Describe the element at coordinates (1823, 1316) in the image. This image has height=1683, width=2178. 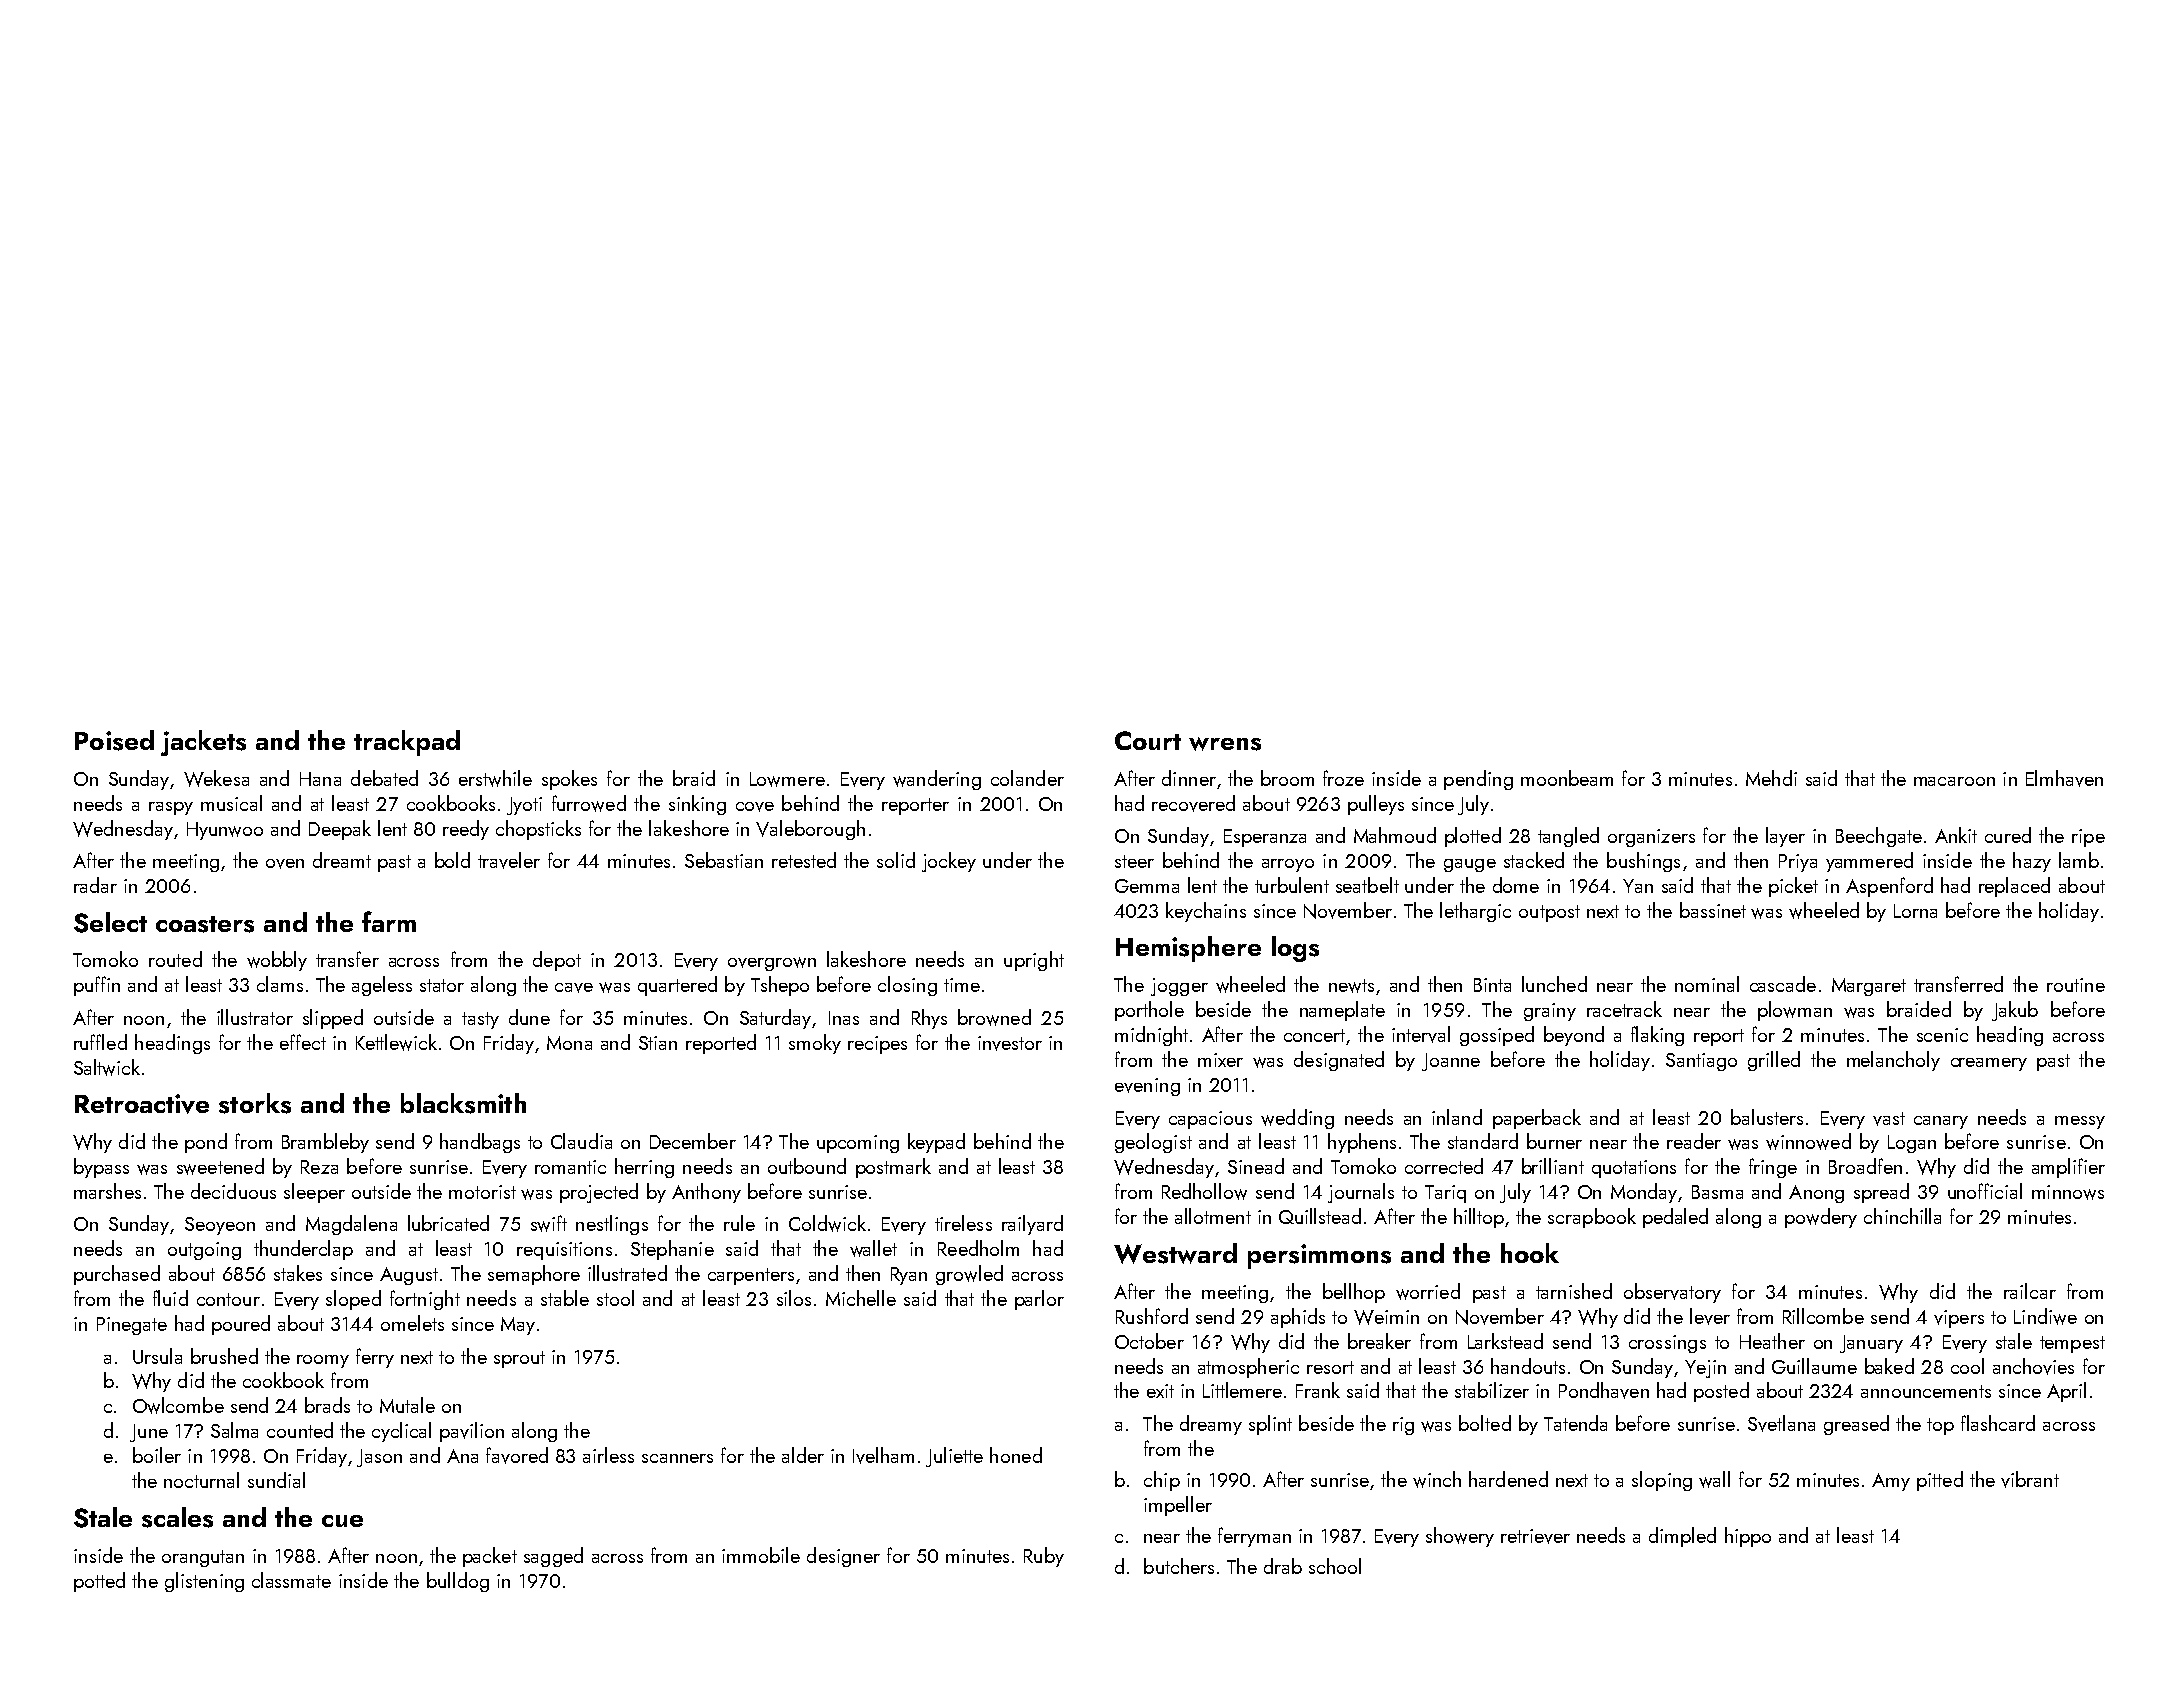
I see `Rillcombe` at that location.
